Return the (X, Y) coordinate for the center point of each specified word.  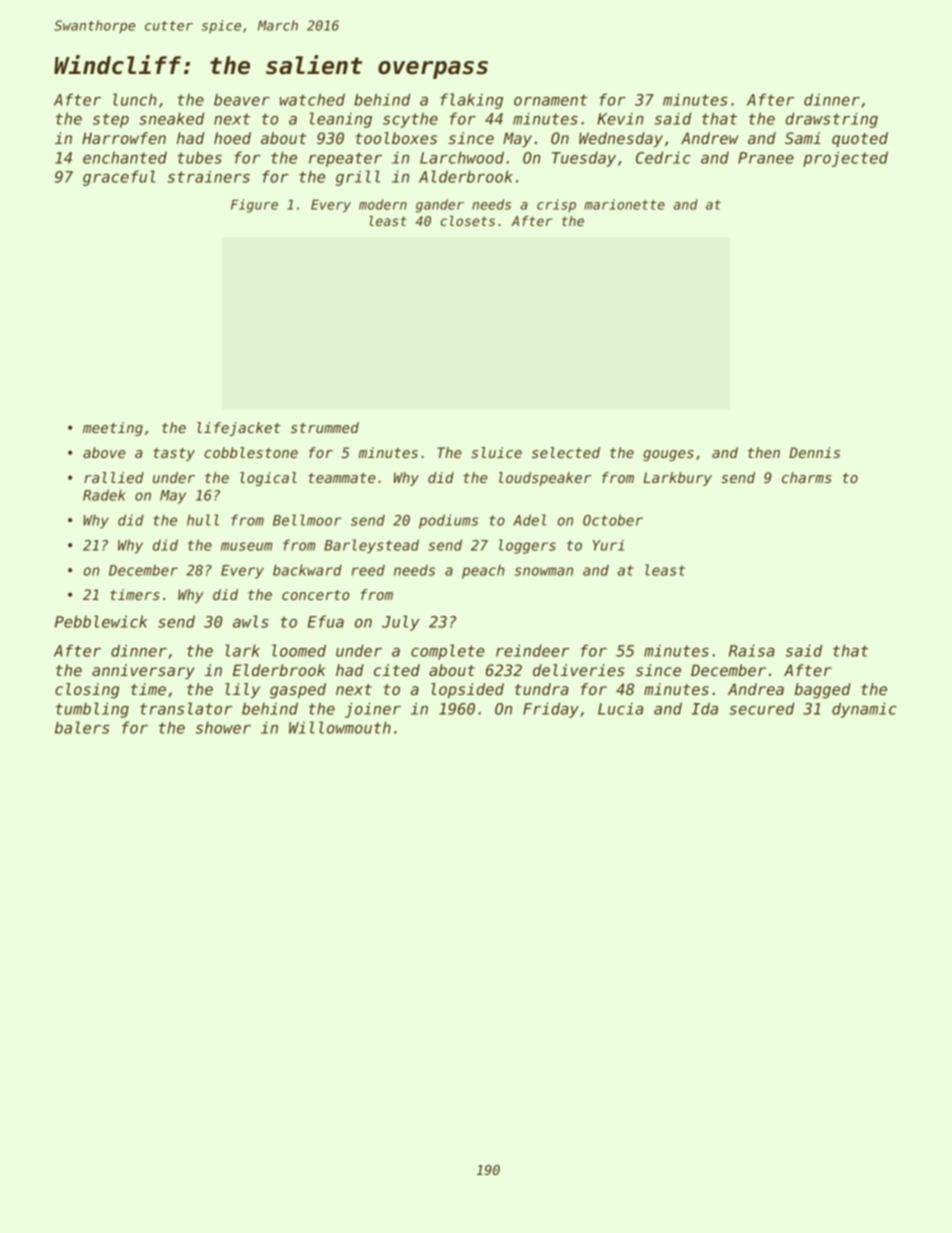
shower (223, 727)
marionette (624, 204)
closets (468, 221)
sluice (496, 452)
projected (845, 159)
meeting (113, 429)
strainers (209, 176)
